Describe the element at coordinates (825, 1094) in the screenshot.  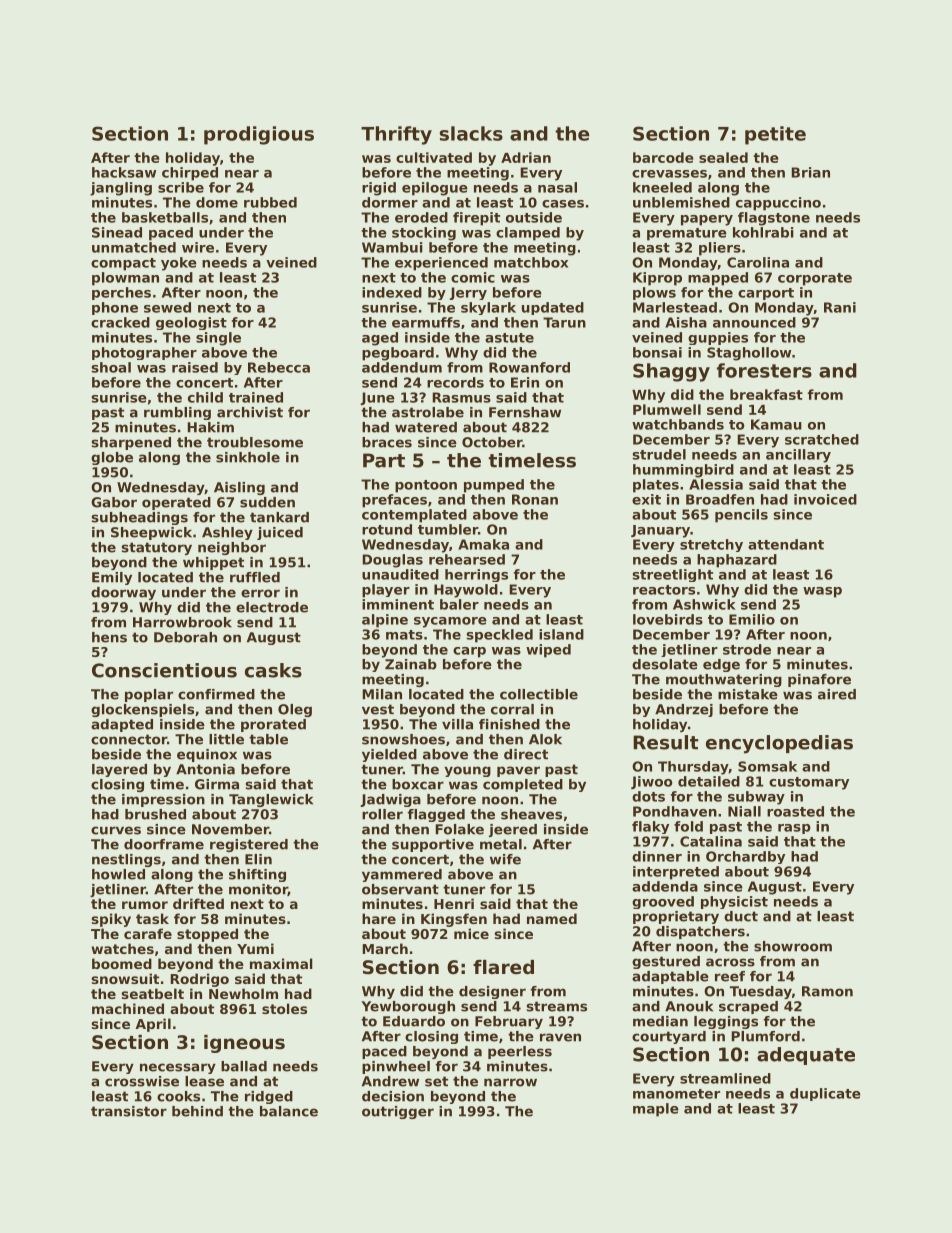
I see `duplicate` at that location.
